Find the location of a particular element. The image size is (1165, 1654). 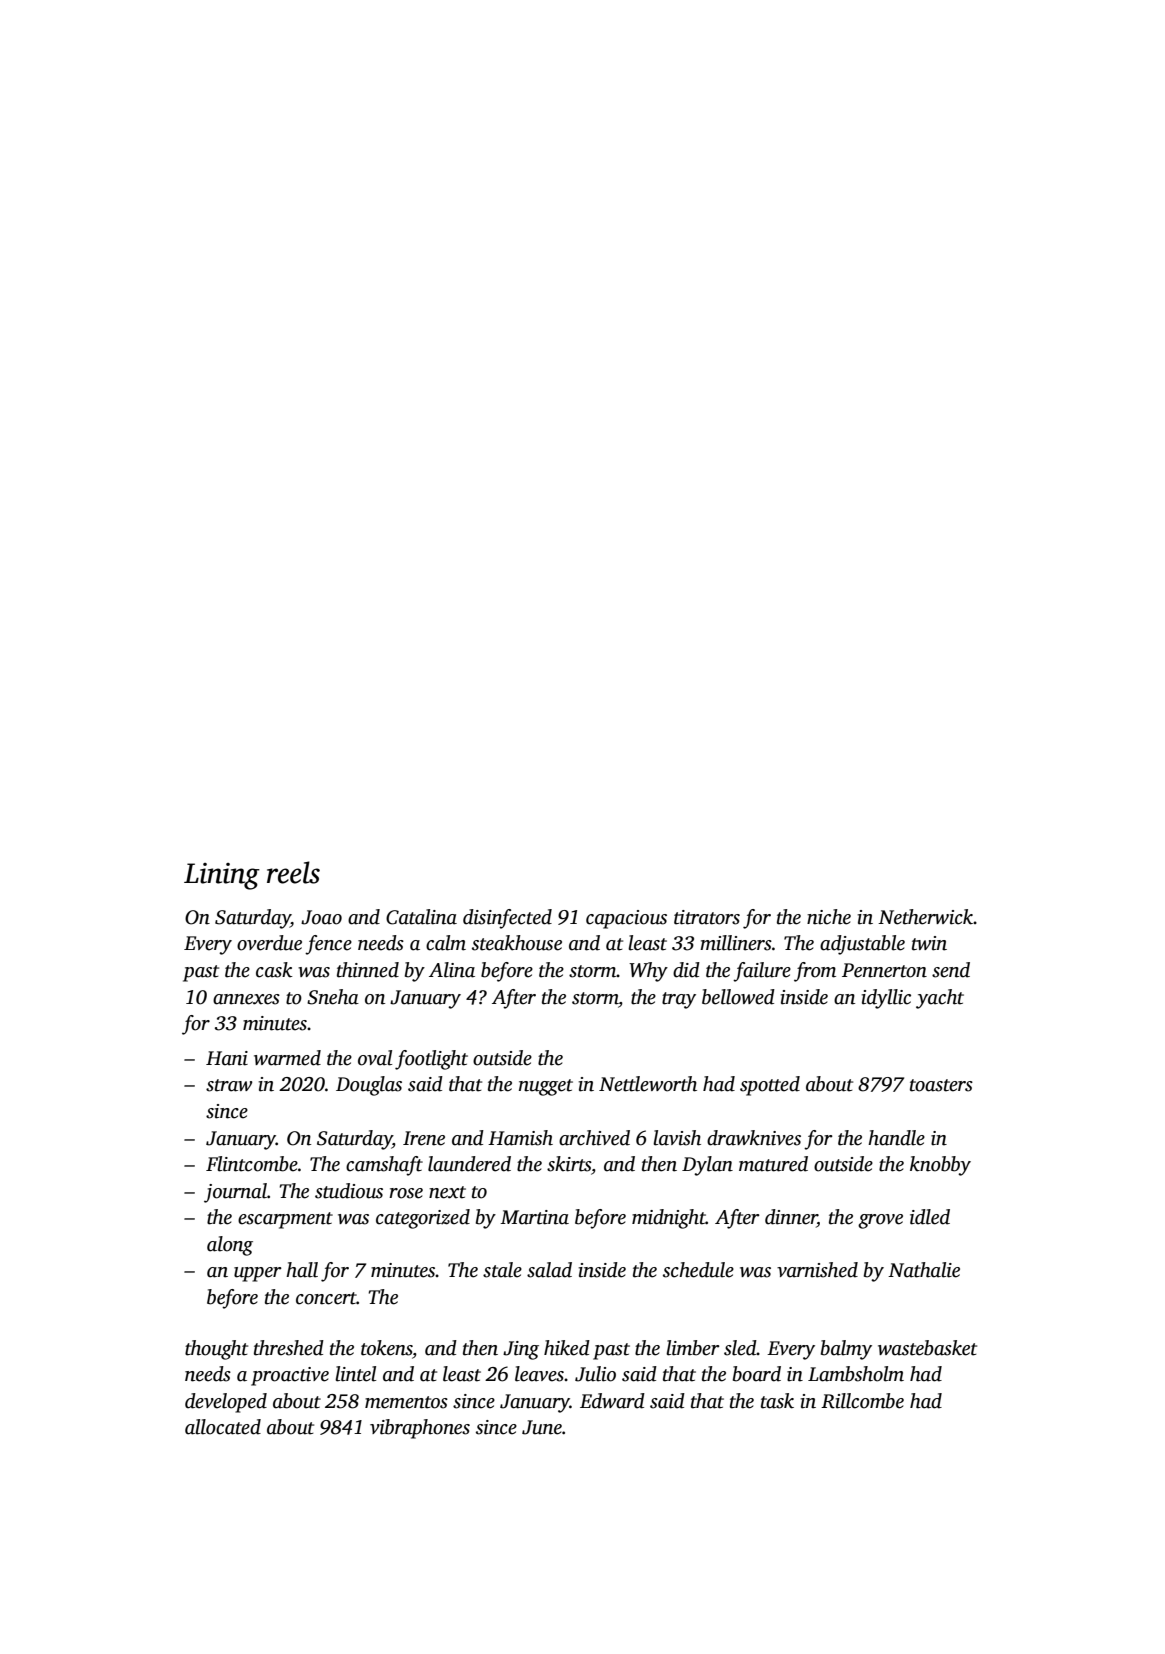

skirts is located at coordinates (569, 1164).
